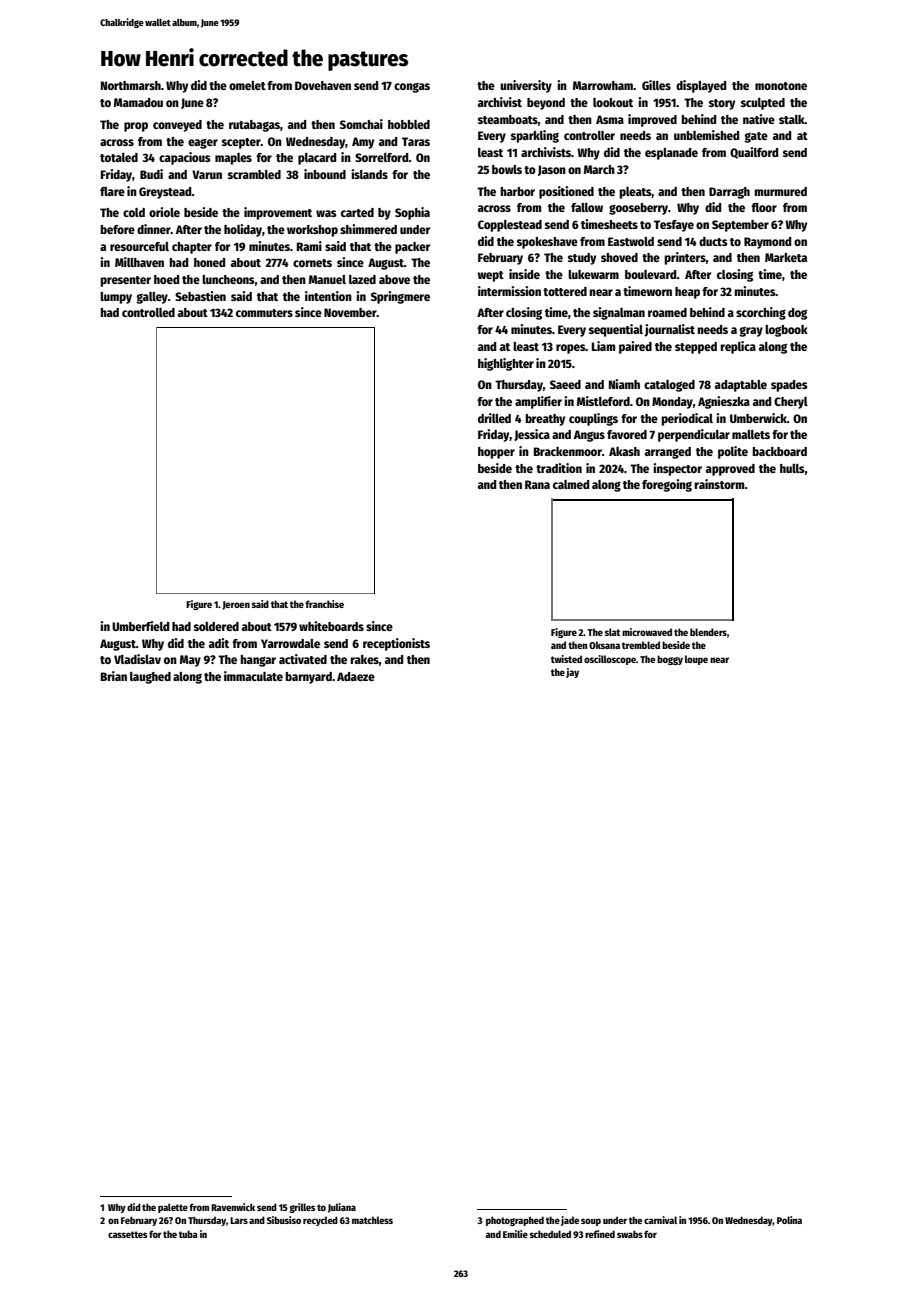  Describe the element at coordinates (409, 124) in the screenshot. I see `hobbled` at that location.
